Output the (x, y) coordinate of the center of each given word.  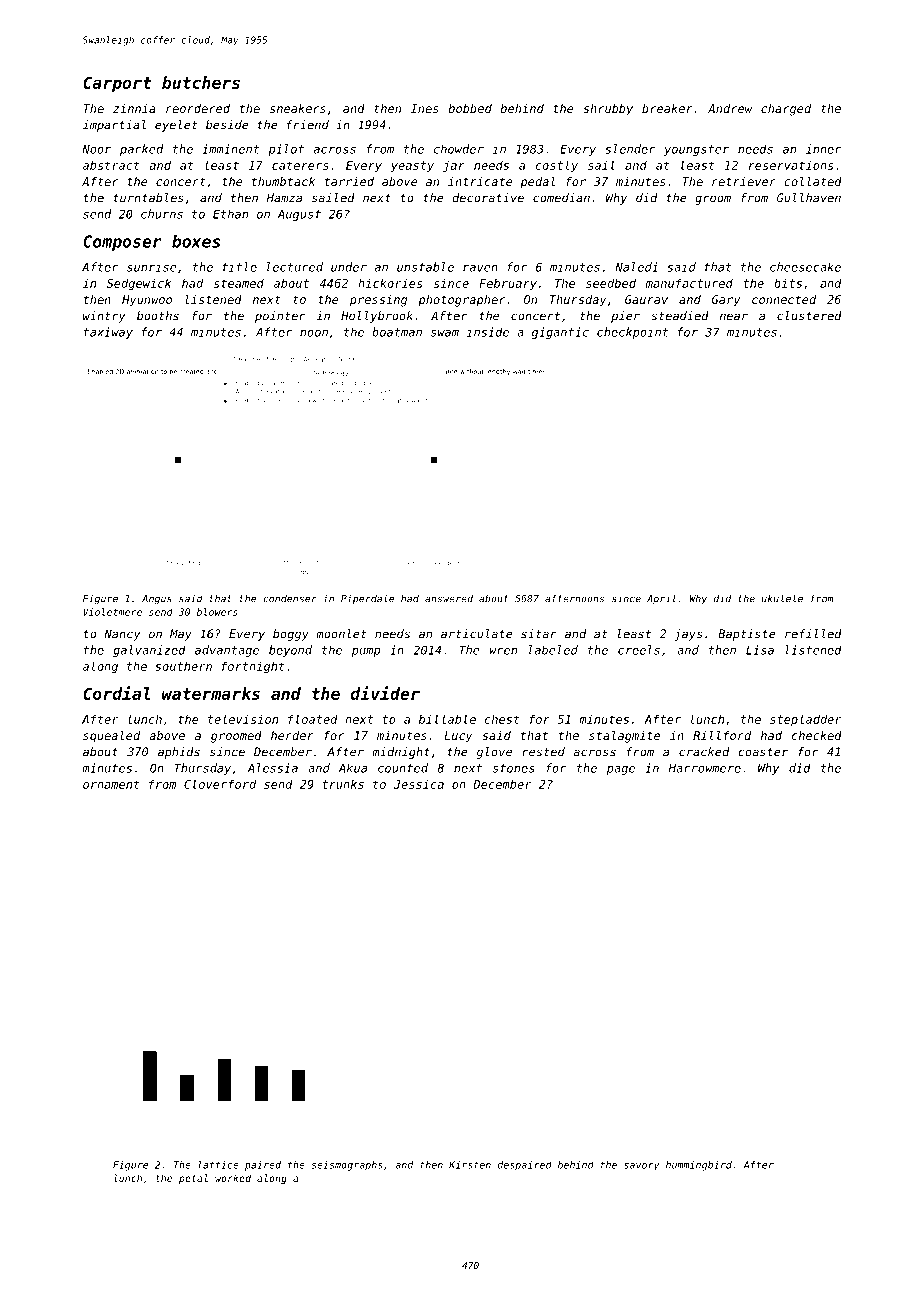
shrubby (608, 110)
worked (233, 1178)
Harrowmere (705, 768)
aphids (179, 753)
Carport (117, 84)
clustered (809, 316)
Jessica (419, 784)
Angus (157, 600)
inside (488, 332)
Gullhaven (809, 198)
